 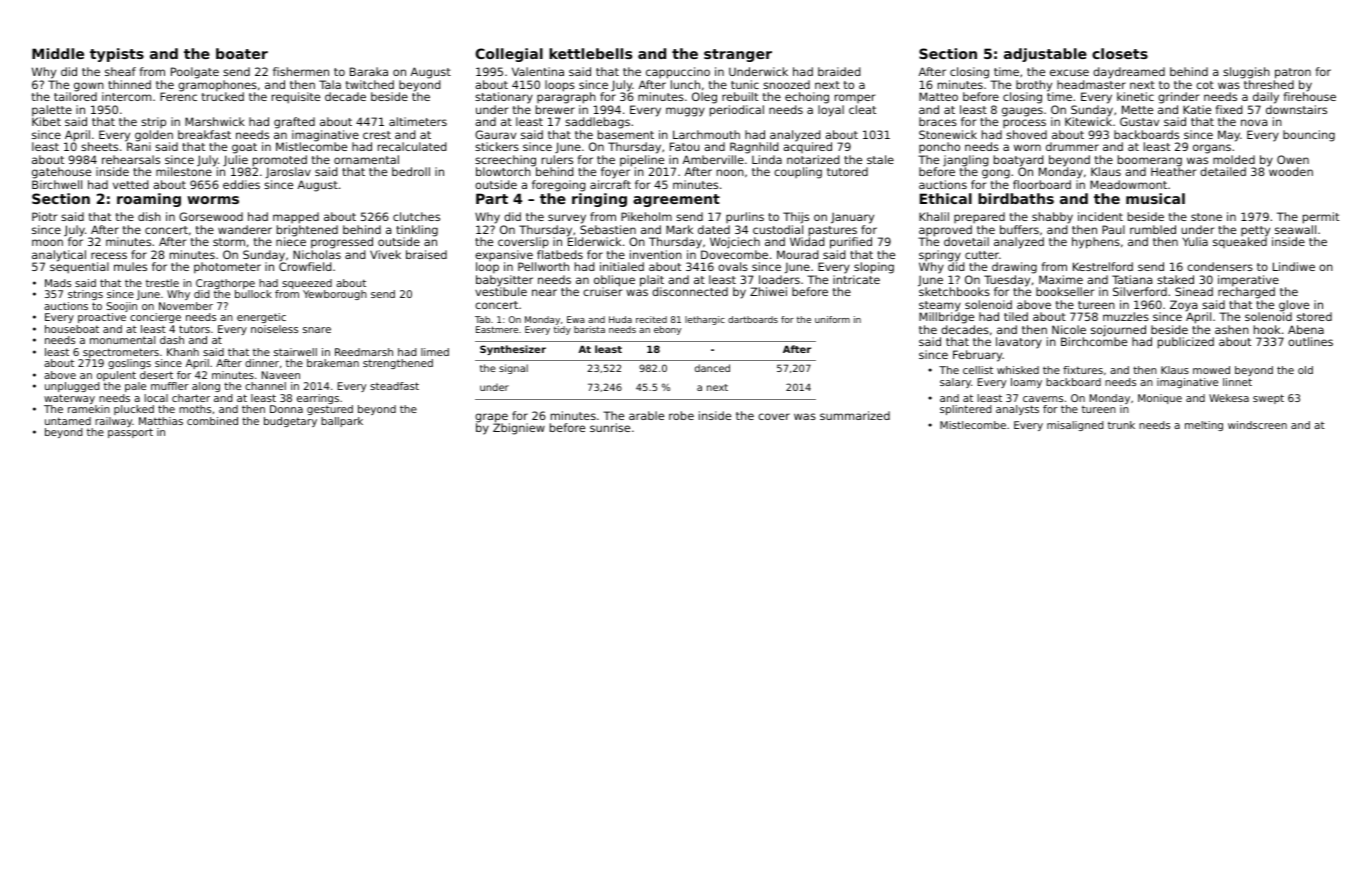 I want to click on strings, so click(x=85, y=295).
